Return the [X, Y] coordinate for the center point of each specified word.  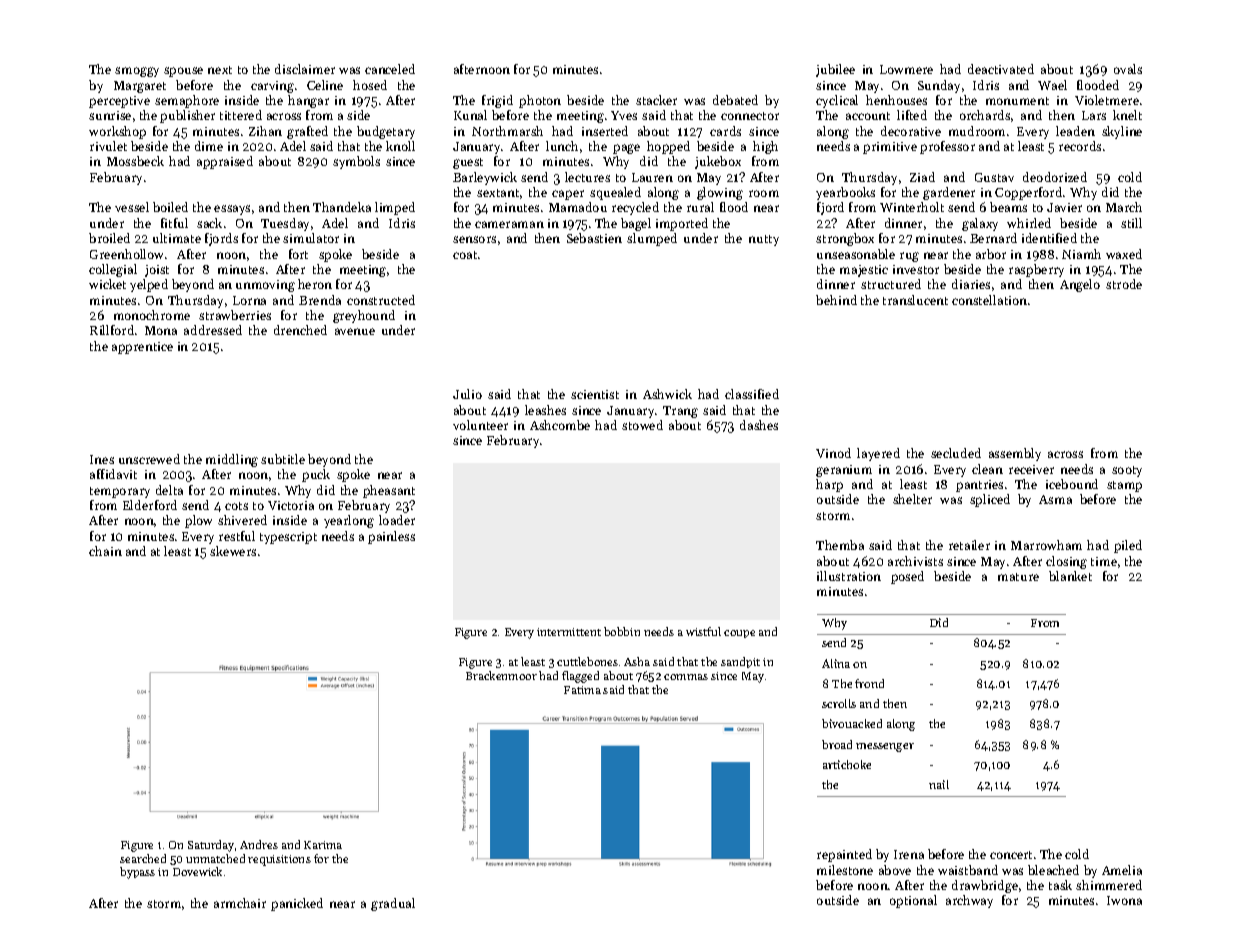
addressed [213, 330]
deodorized [1055, 177]
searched [143, 858]
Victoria [291, 505]
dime [209, 146]
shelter [912, 499]
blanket [1070, 576]
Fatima [582, 690]
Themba [840, 545]
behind [836, 300]
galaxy [980, 224]
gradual [393, 904]
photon [540, 101]
